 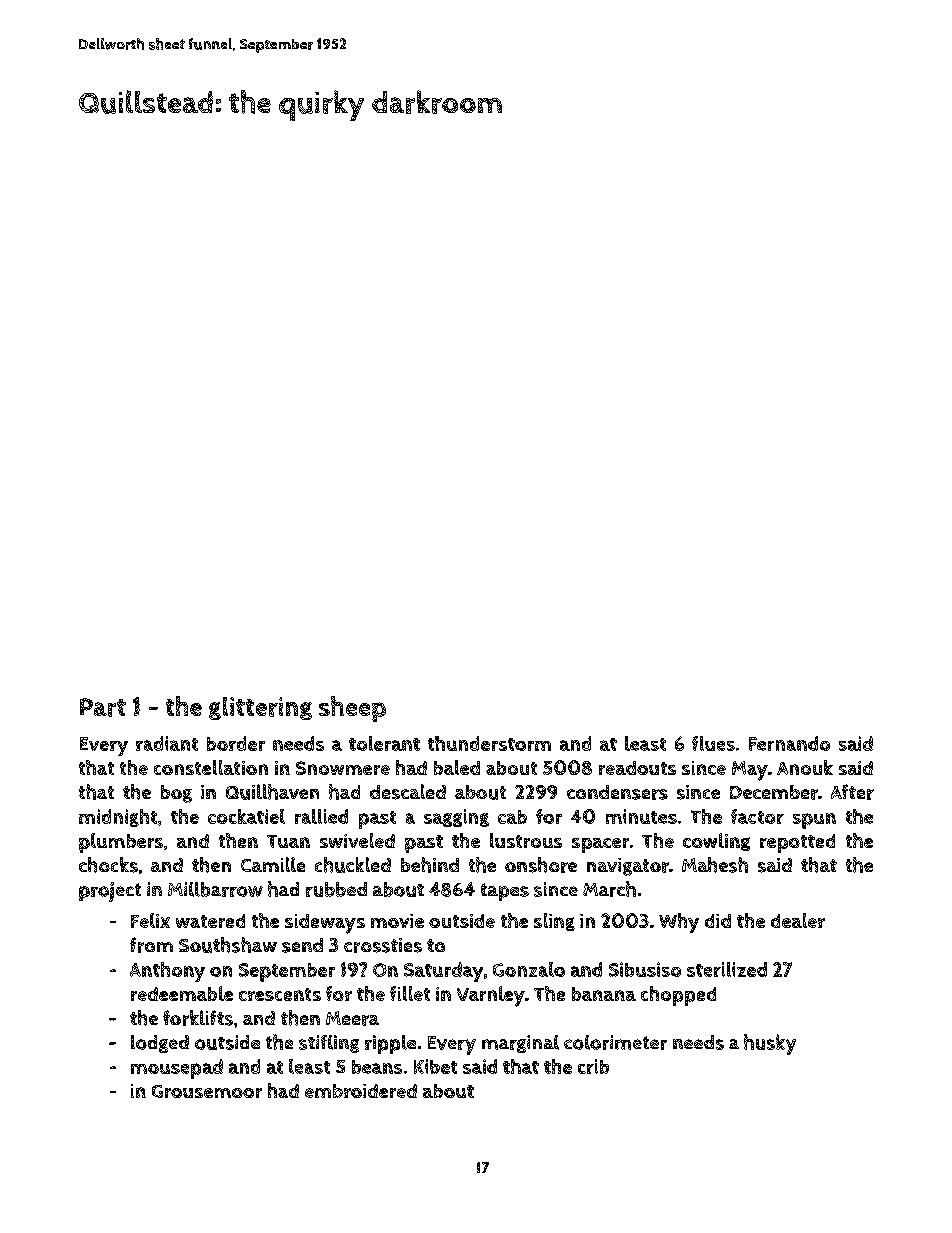 What do you see at coordinates (443, 972) in the page?
I see `Saturday` at bounding box center [443, 972].
